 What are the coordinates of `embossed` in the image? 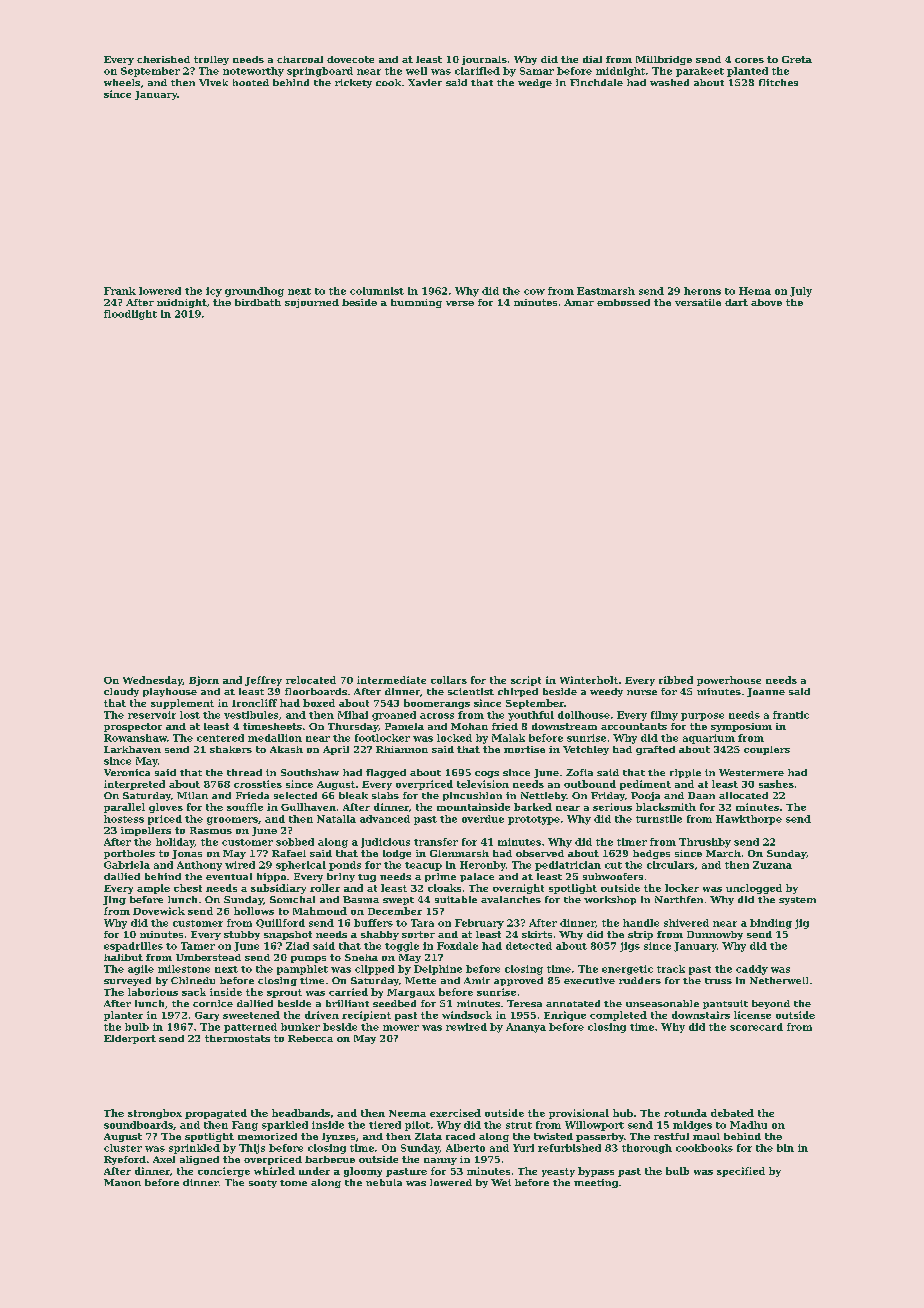 It's located at (623, 302).
